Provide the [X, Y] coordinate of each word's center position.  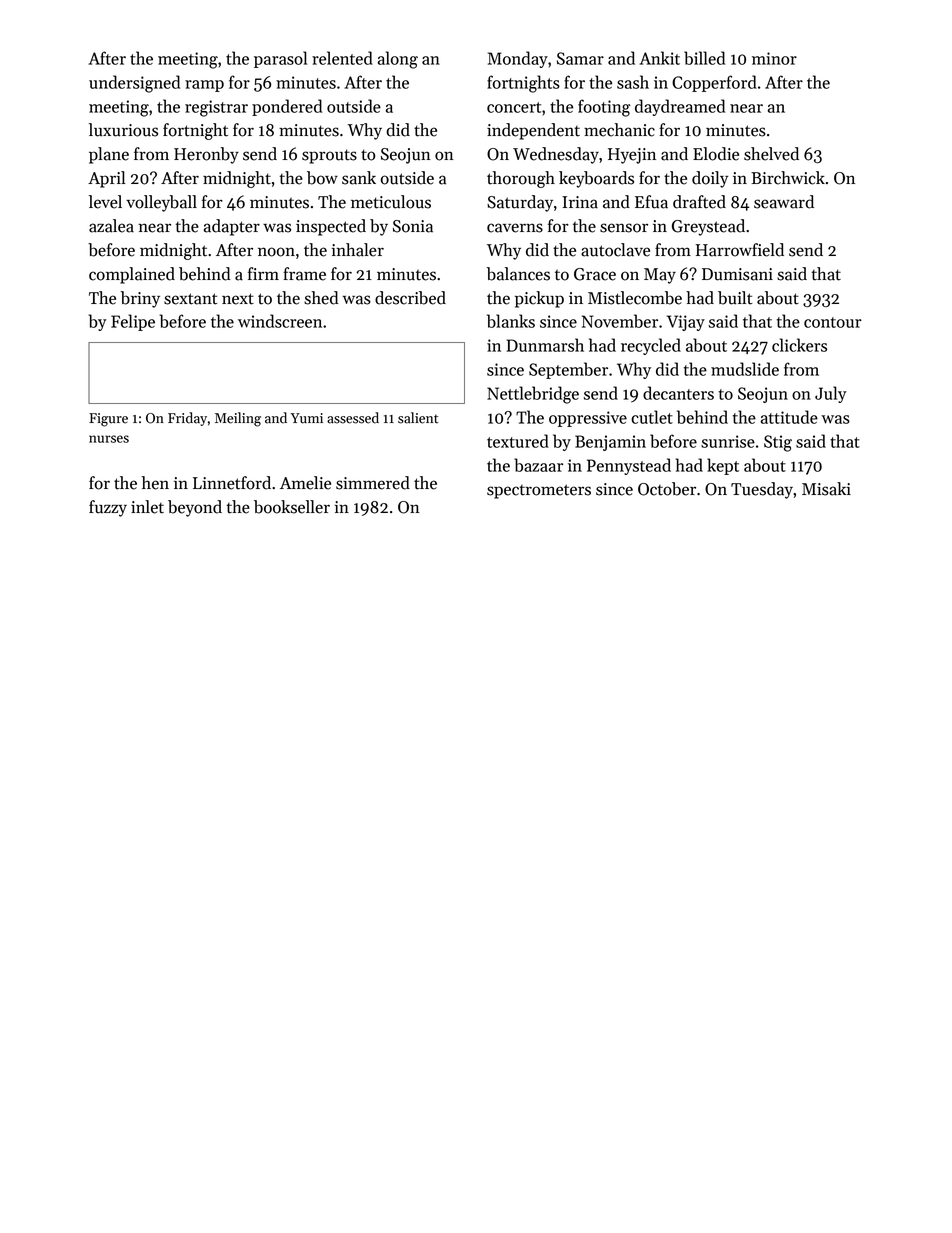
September [568, 370]
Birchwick [788, 178]
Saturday [520, 203]
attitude [789, 417]
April [107, 179]
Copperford [714, 83]
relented [342, 58]
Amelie [305, 483]
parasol [280, 59]
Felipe [133, 322]
